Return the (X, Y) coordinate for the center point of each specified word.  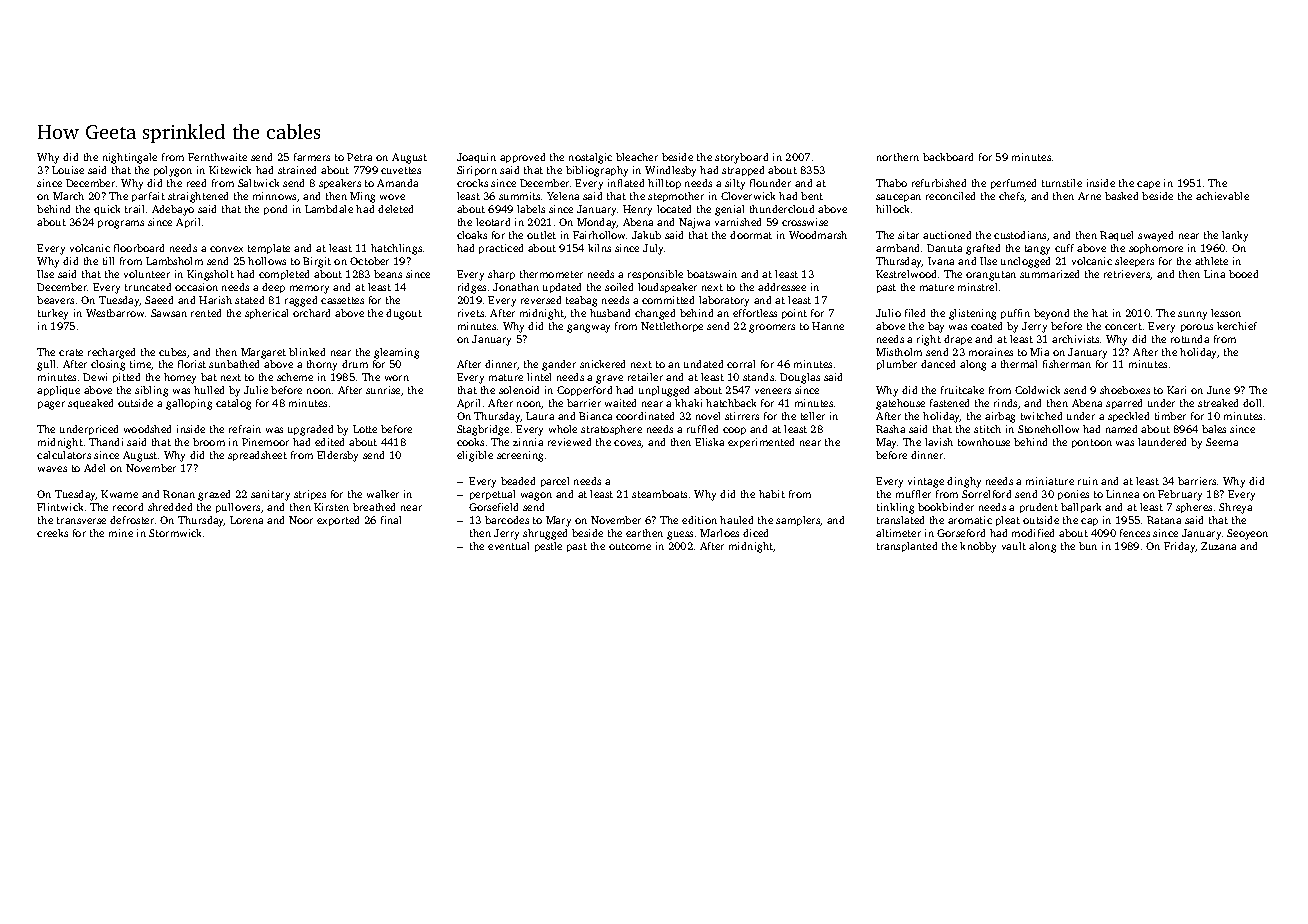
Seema (1222, 442)
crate (71, 352)
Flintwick (60, 507)
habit (772, 494)
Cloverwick (748, 196)
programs (121, 224)
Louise (68, 170)
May (887, 443)
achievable (1222, 196)
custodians (1020, 235)
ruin (1088, 481)
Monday (597, 223)
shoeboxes (1125, 390)
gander (559, 365)
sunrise (383, 390)
